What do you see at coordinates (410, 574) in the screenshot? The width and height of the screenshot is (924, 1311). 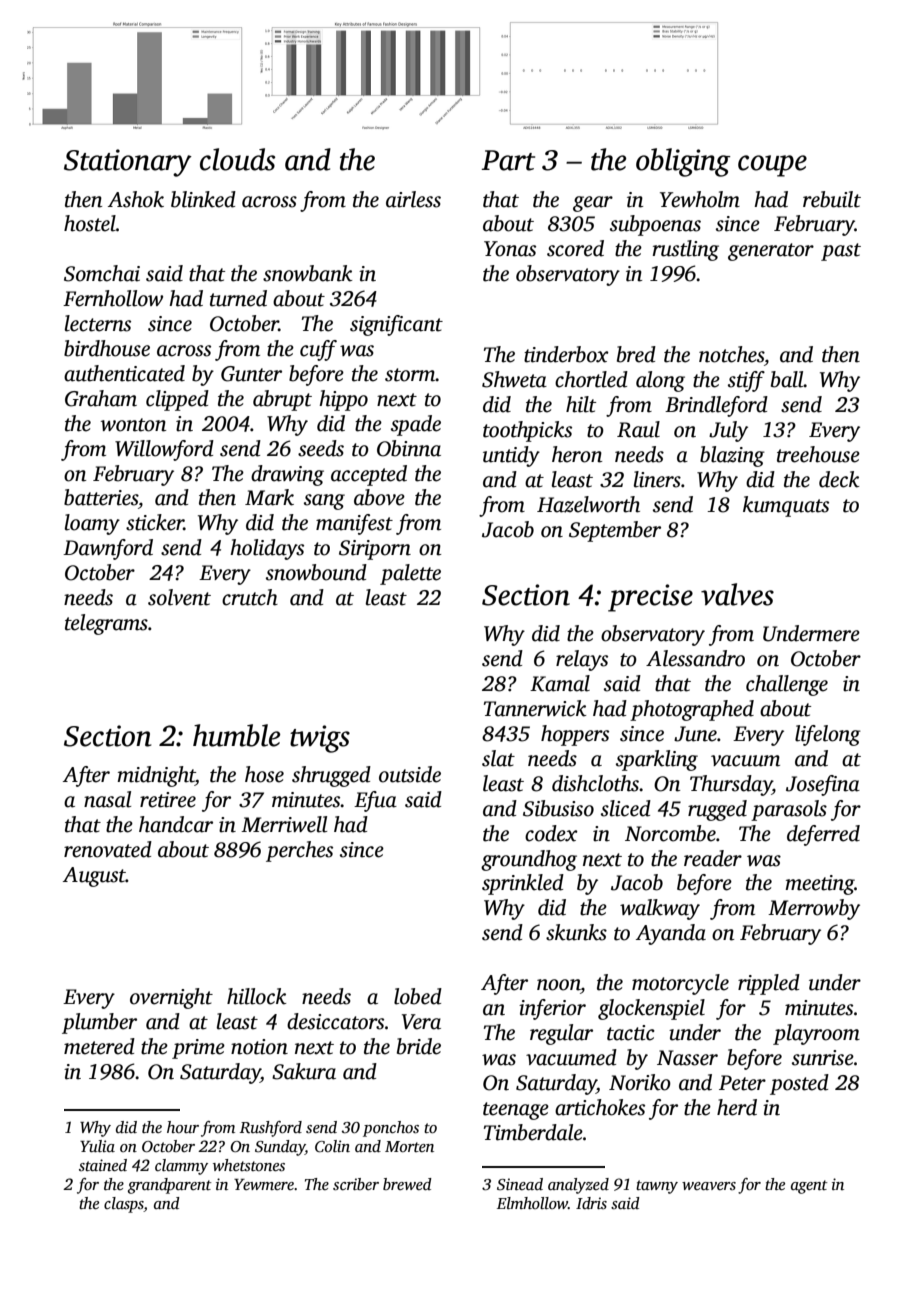 I see `palette` at bounding box center [410, 574].
